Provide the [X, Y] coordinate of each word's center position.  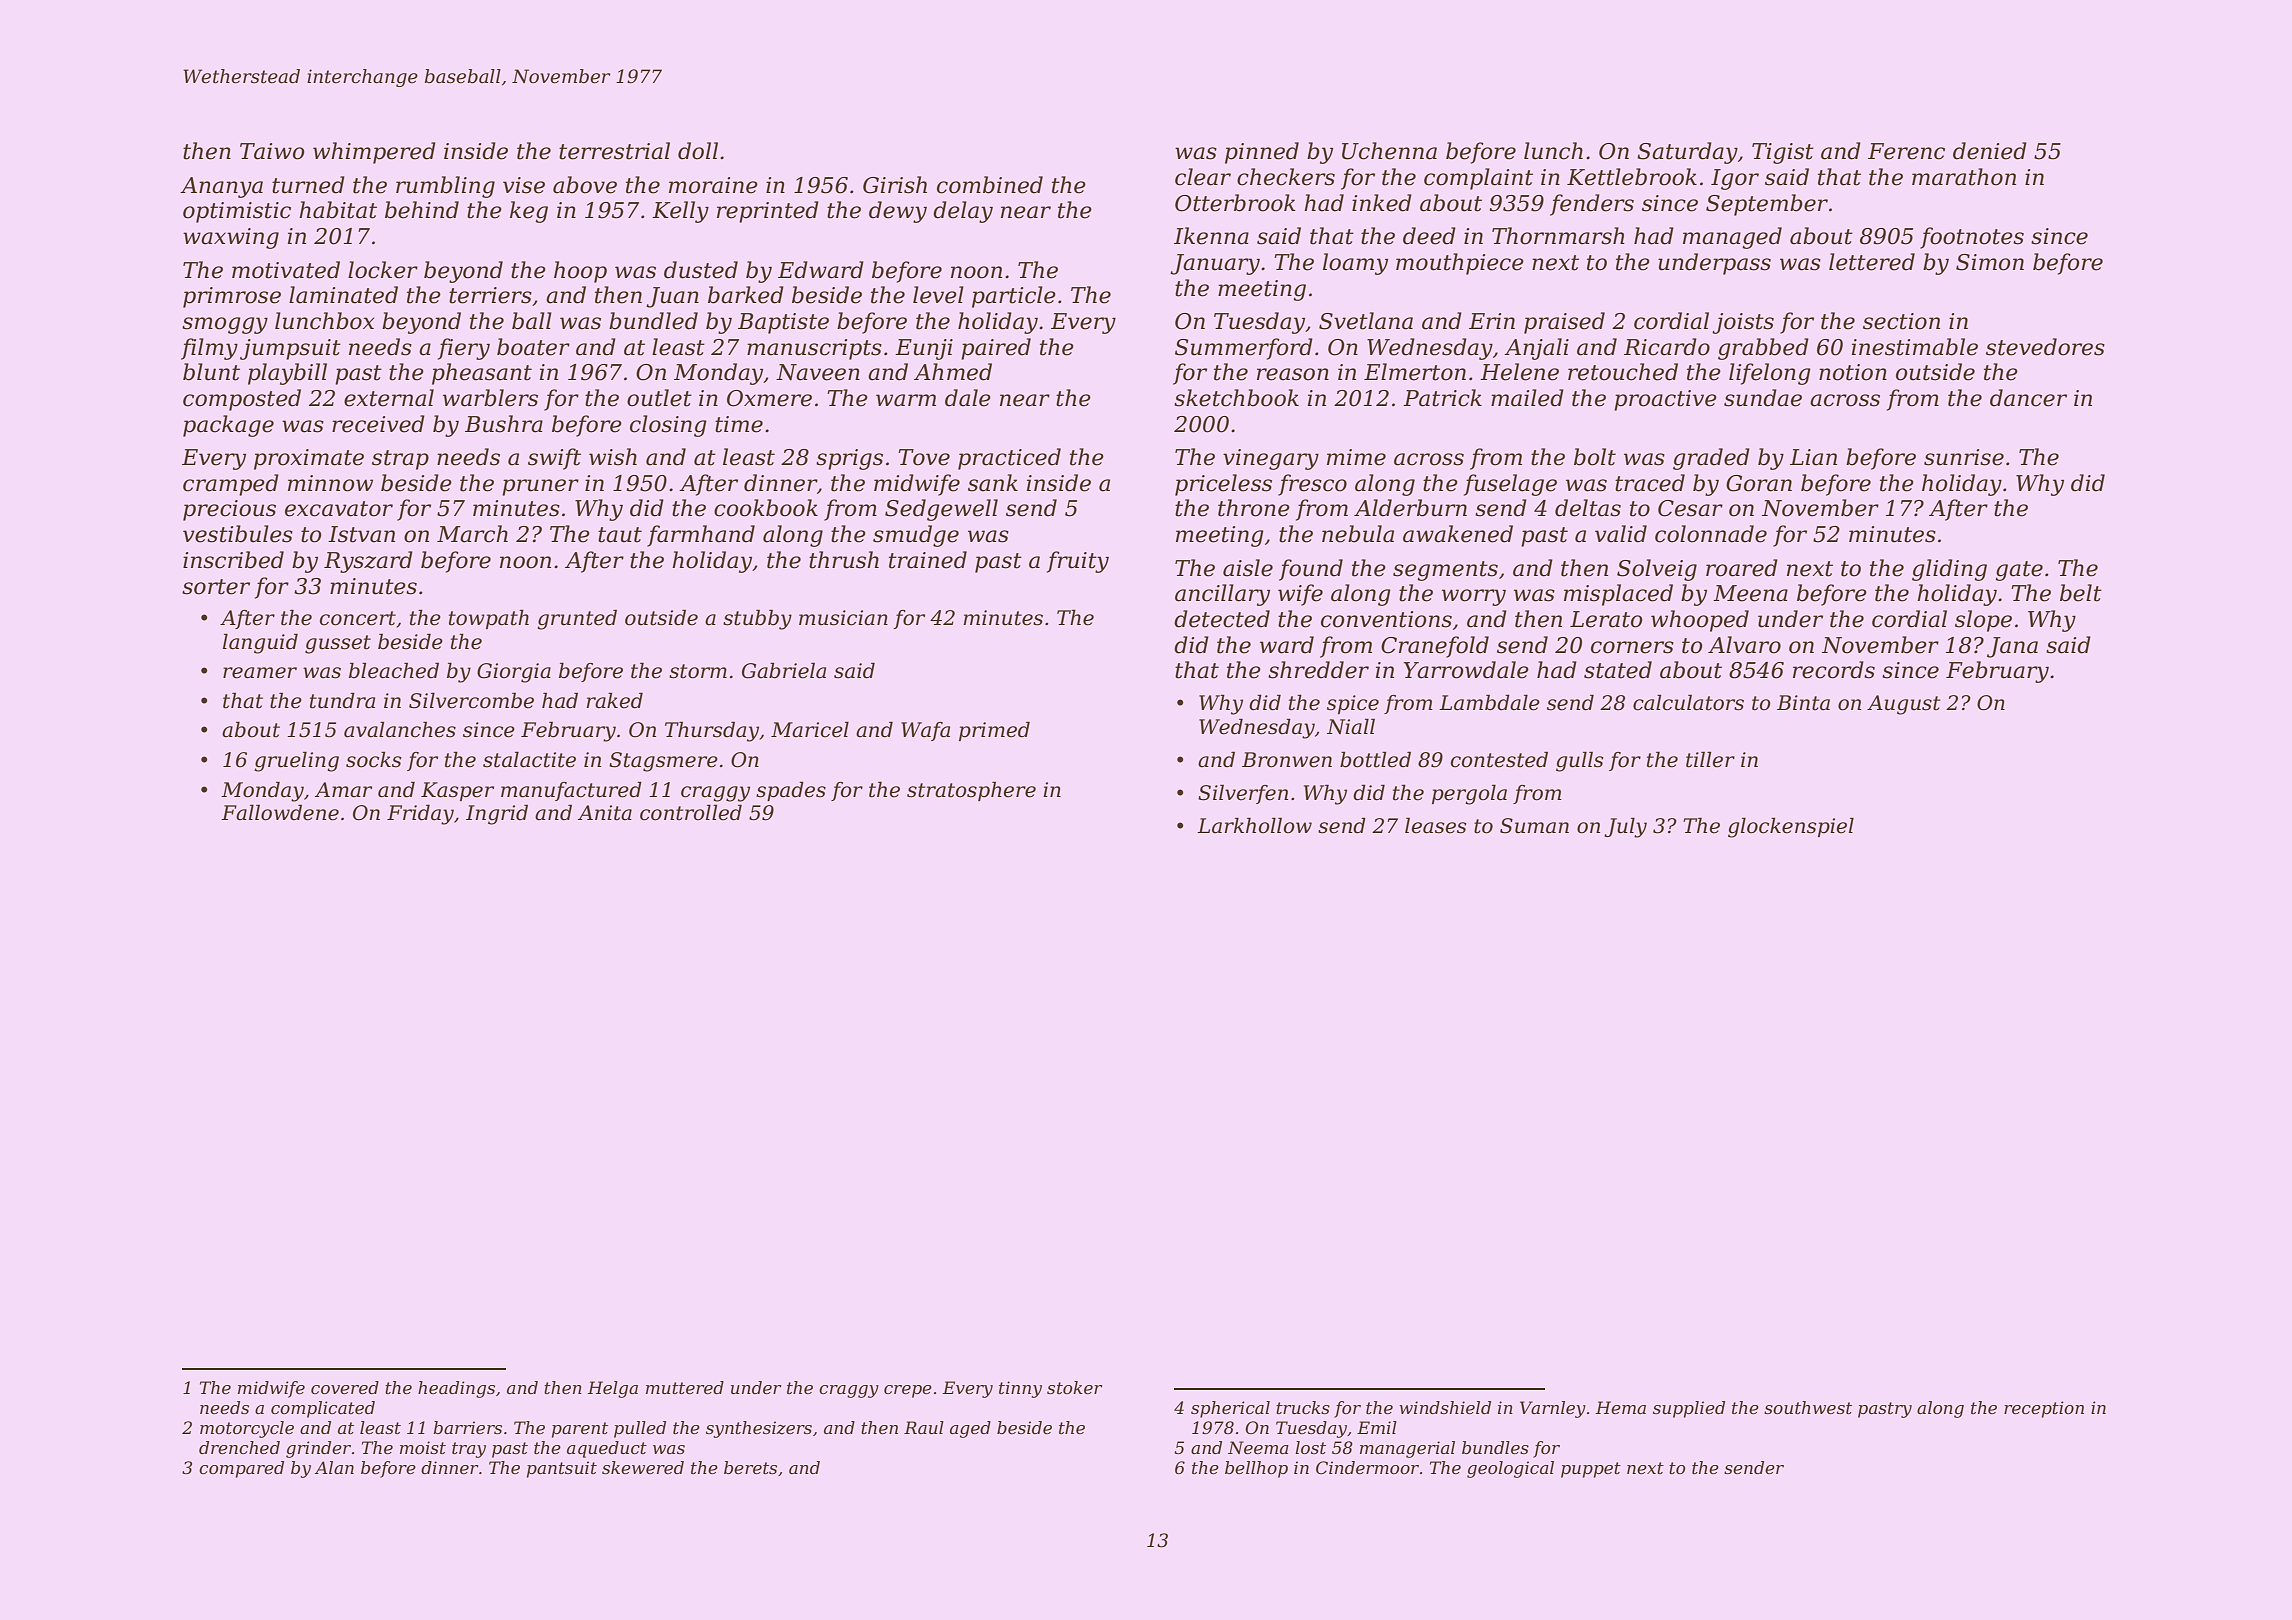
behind [422, 210]
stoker [1075, 1387]
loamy [1355, 264]
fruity [1078, 562]
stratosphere [971, 791]
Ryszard [368, 562]
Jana [2012, 647]
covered [345, 1387]
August [1903, 705]
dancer [2028, 398]
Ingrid [497, 814]
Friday [420, 814]
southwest [1808, 1407]
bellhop [1256, 1469]
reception [2044, 1409]
